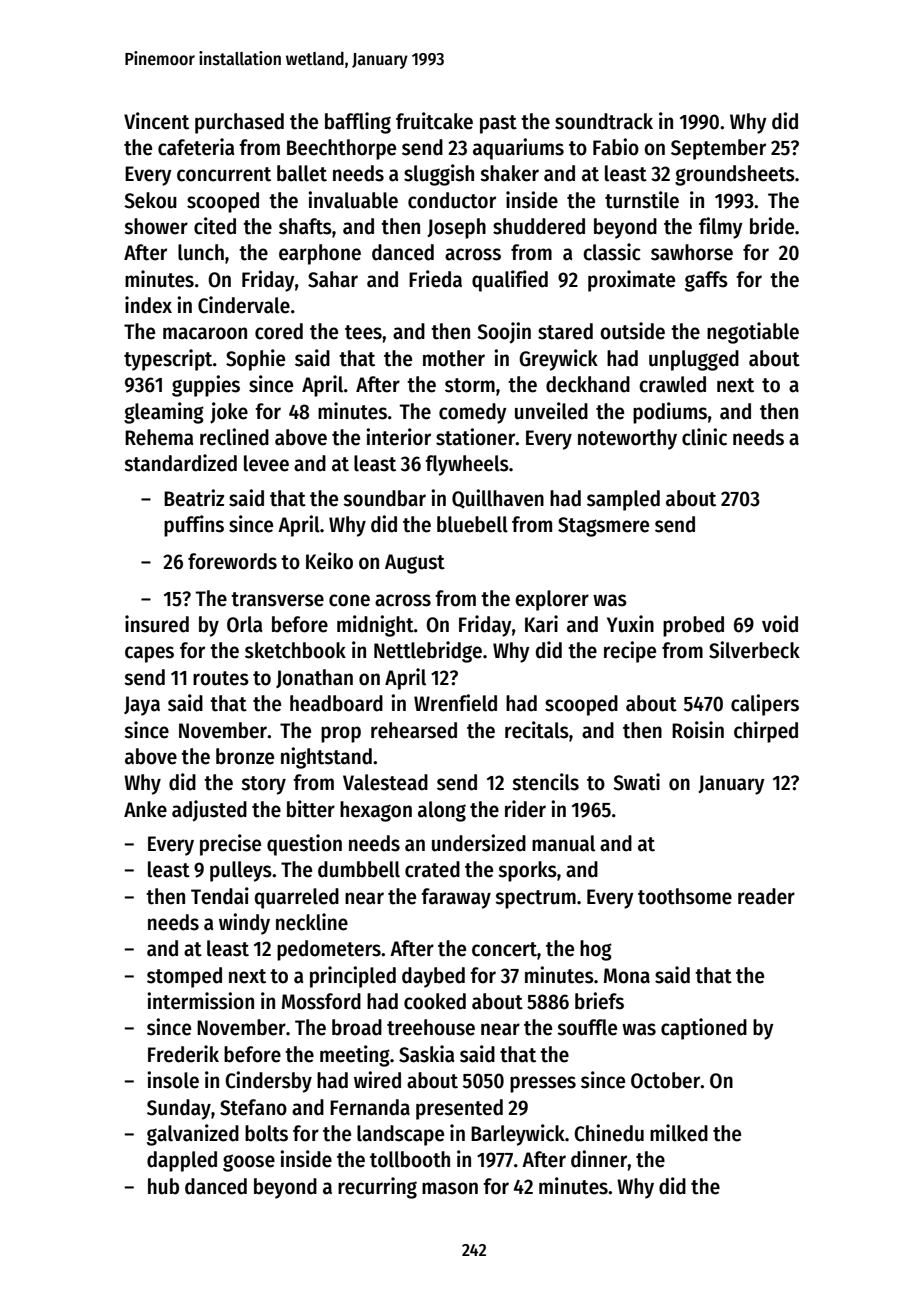  I want to click on insole, so click(173, 1080).
